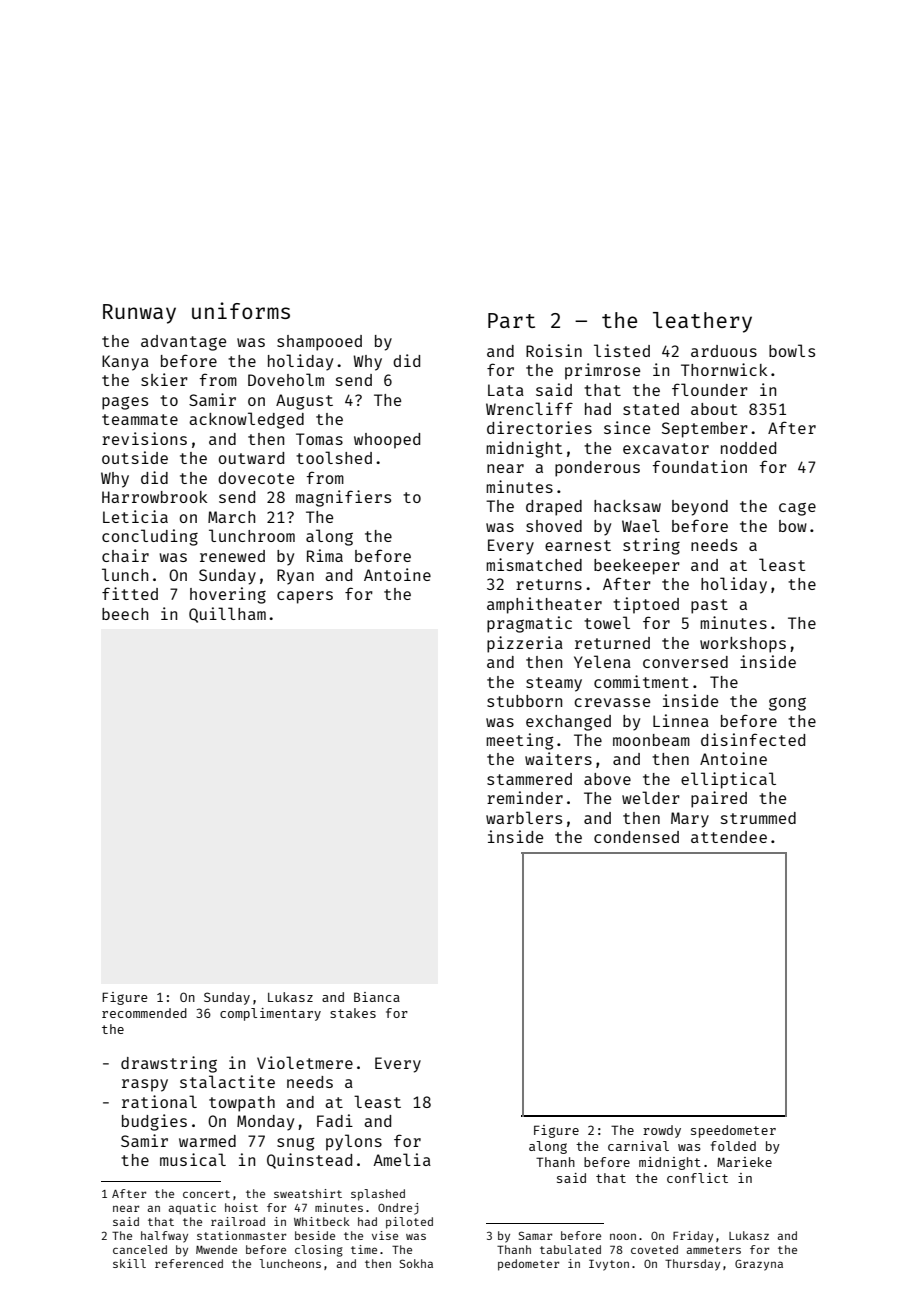 This image has width=924, height=1314. Describe the element at coordinates (140, 419) in the image. I see `teammate` at that location.
